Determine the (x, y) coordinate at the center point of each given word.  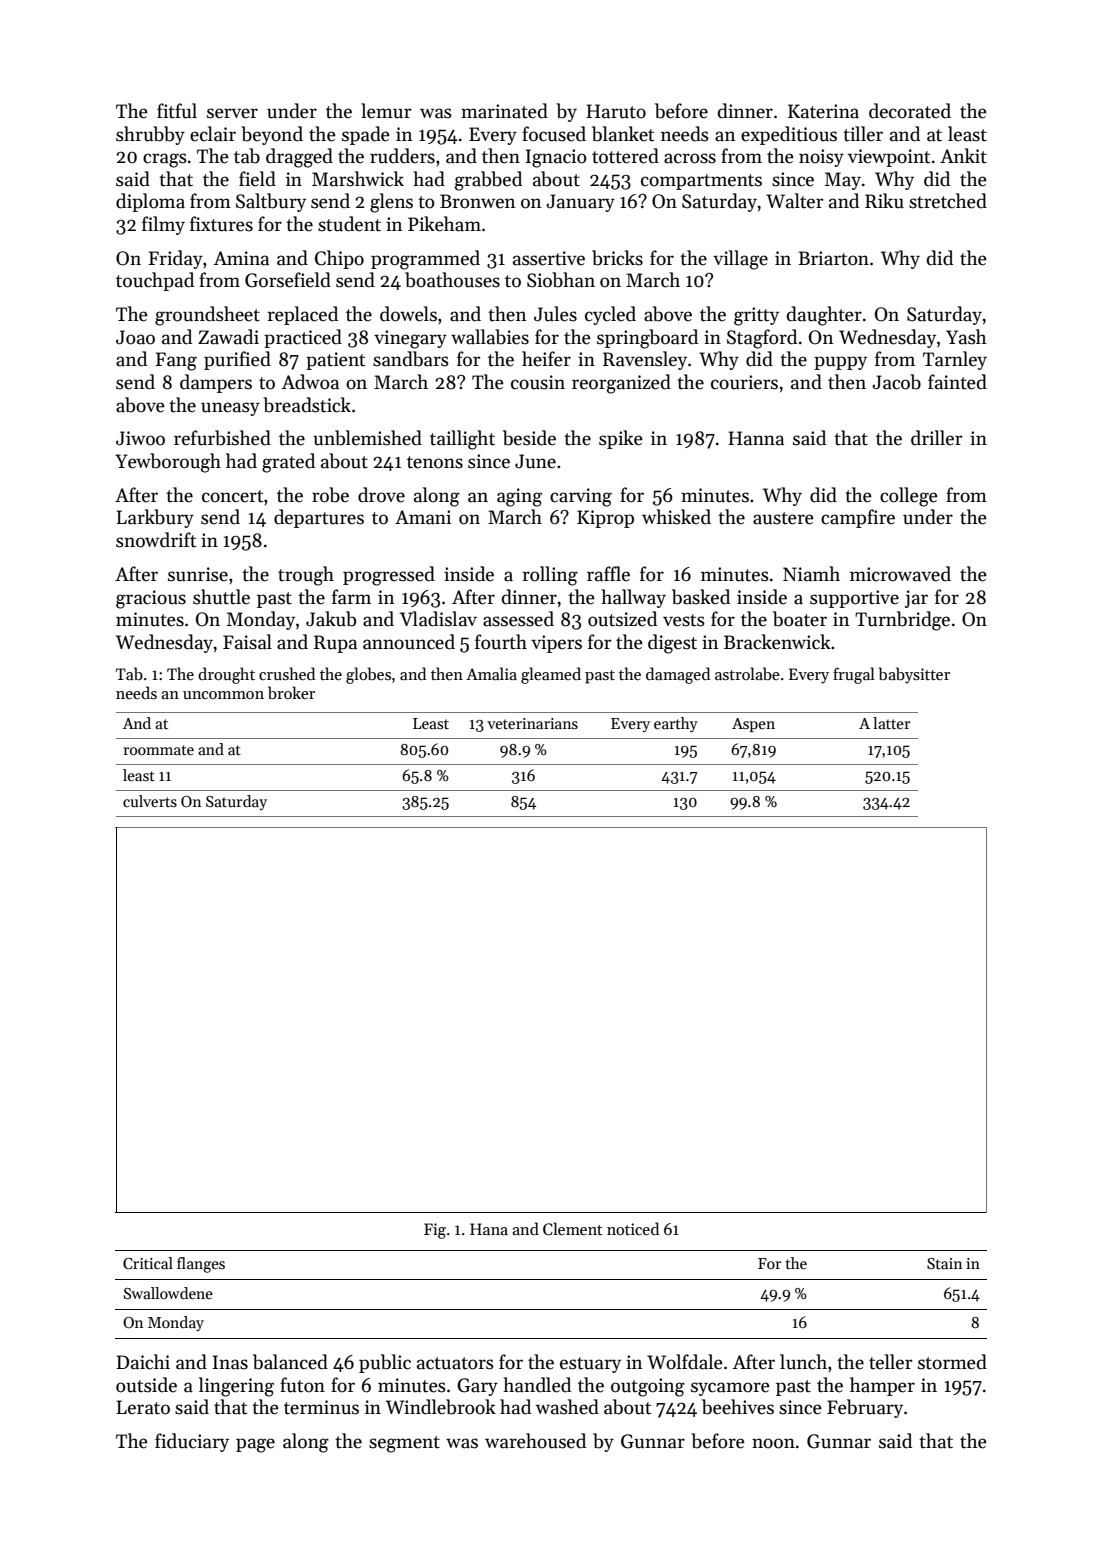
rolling (550, 576)
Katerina (823, 111)
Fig (435, 1231)
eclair (213, 134)
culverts (150, 801)
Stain (944, 1263)
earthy (676, 724)
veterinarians (532, 723)
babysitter (914, 675)
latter (891, 723)
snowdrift (156, 540)
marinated (504, 111)
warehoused (535, 1441)
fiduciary (192, 1442)
